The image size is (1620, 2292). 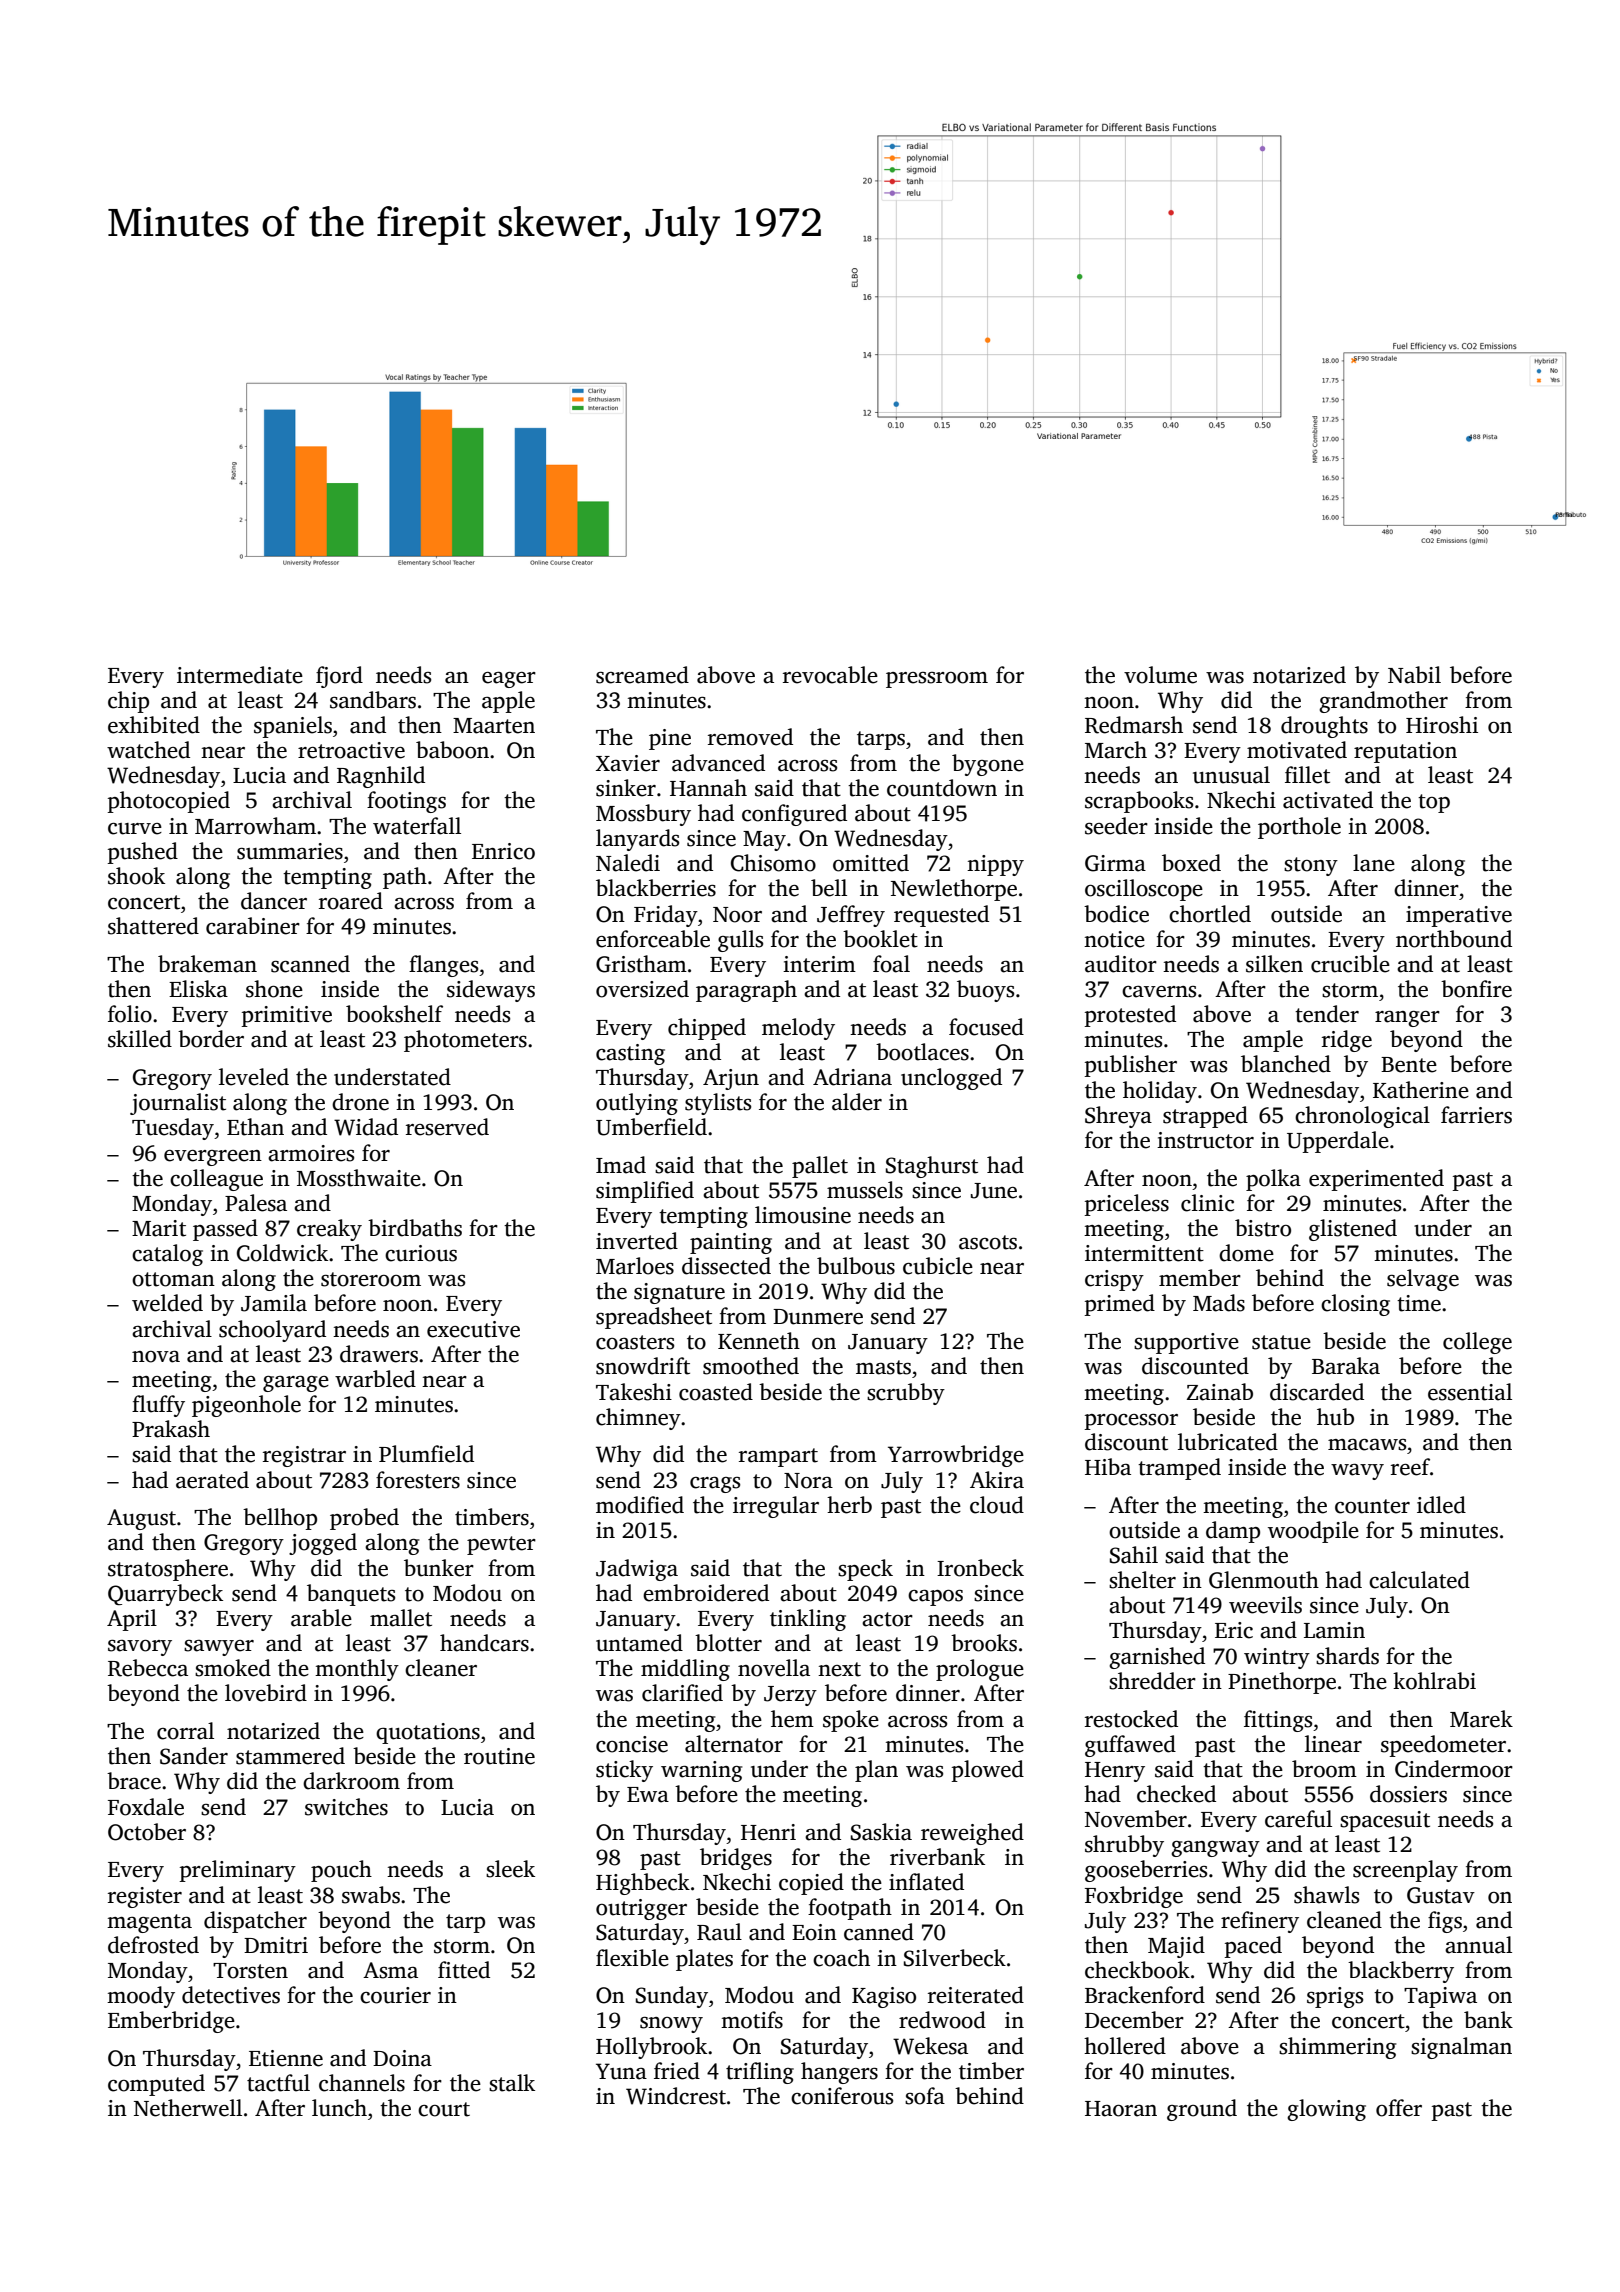 I want to click on inflated, so click(x=926, y=1882).
